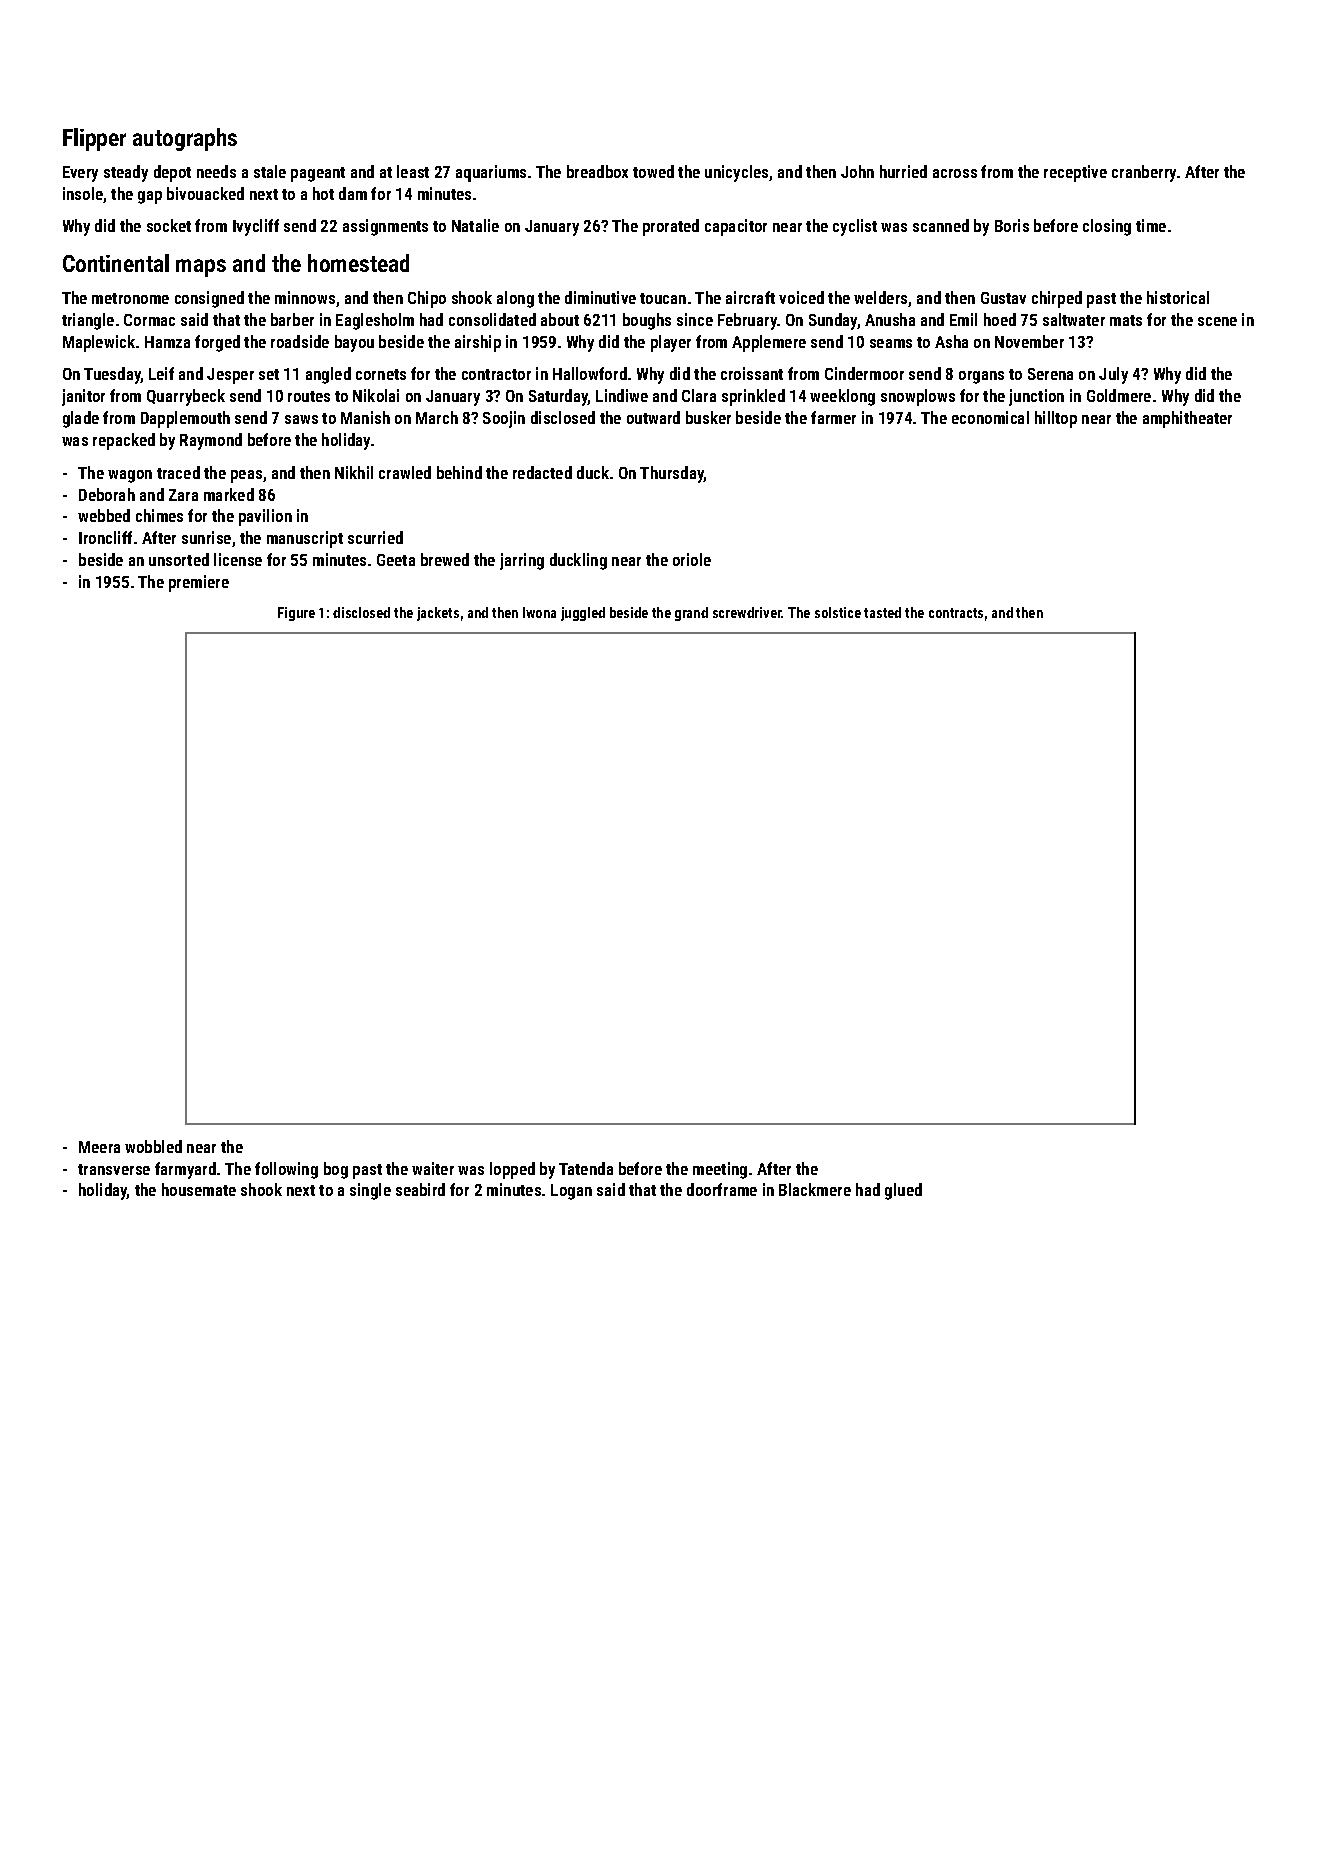  Describe the element at coordinates (722, 1189) in the screenshot. I see `doorframe` at that location.
